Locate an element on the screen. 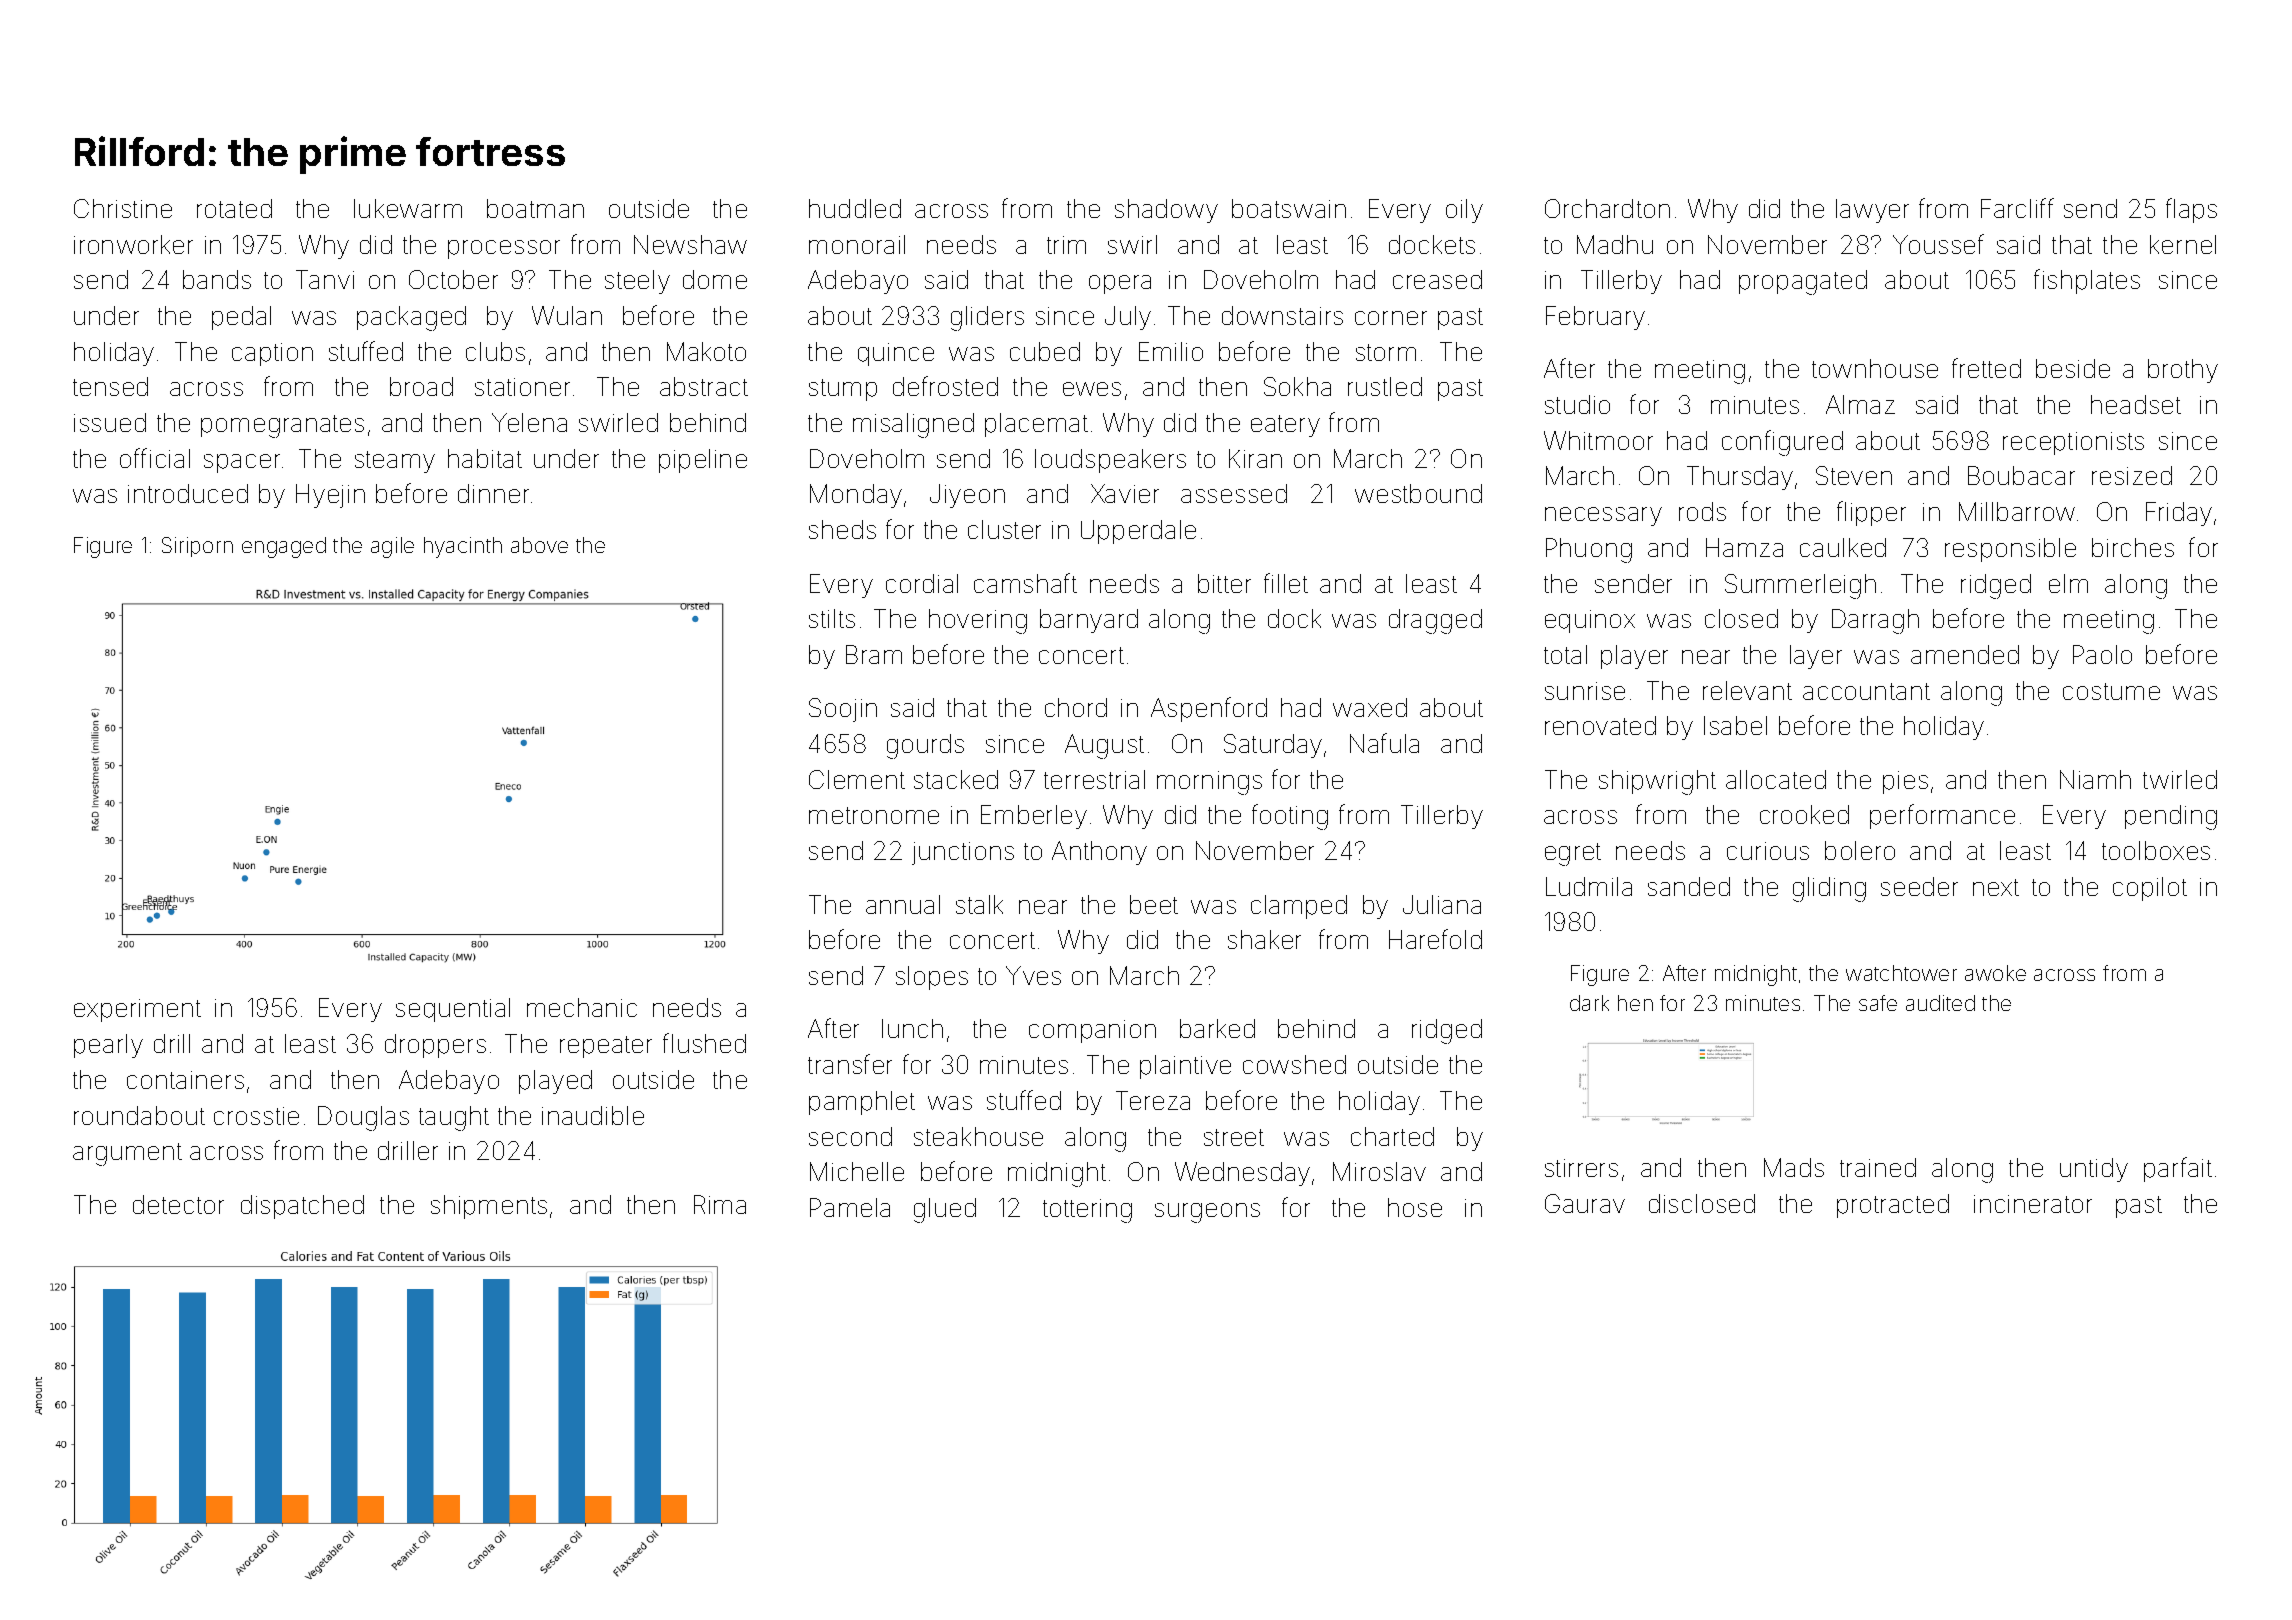  shipments is located at coordinates (489, 1207).
